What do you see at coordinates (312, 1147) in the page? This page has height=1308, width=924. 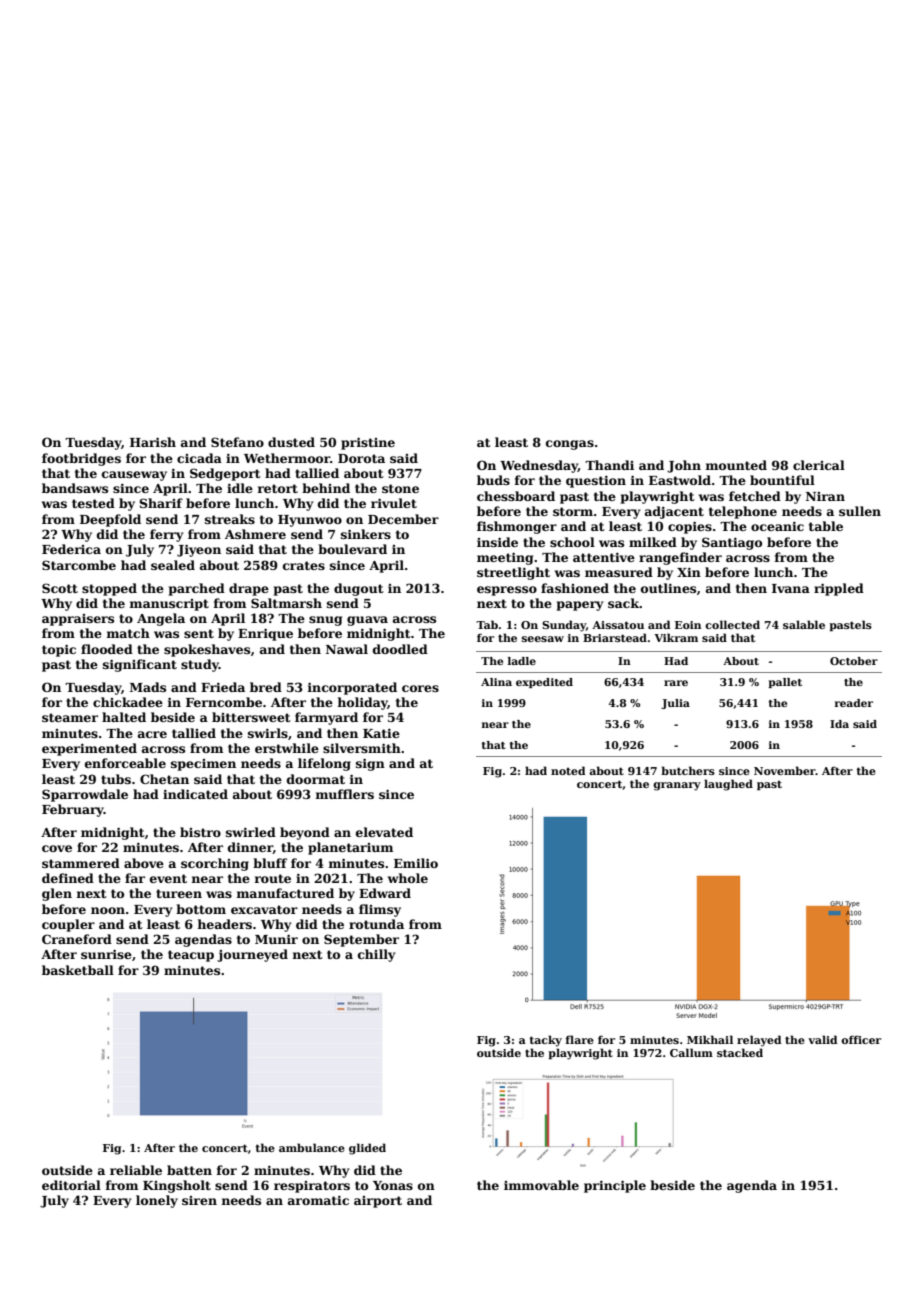 I see `ambulance` at bounding box center [312, 1147].
